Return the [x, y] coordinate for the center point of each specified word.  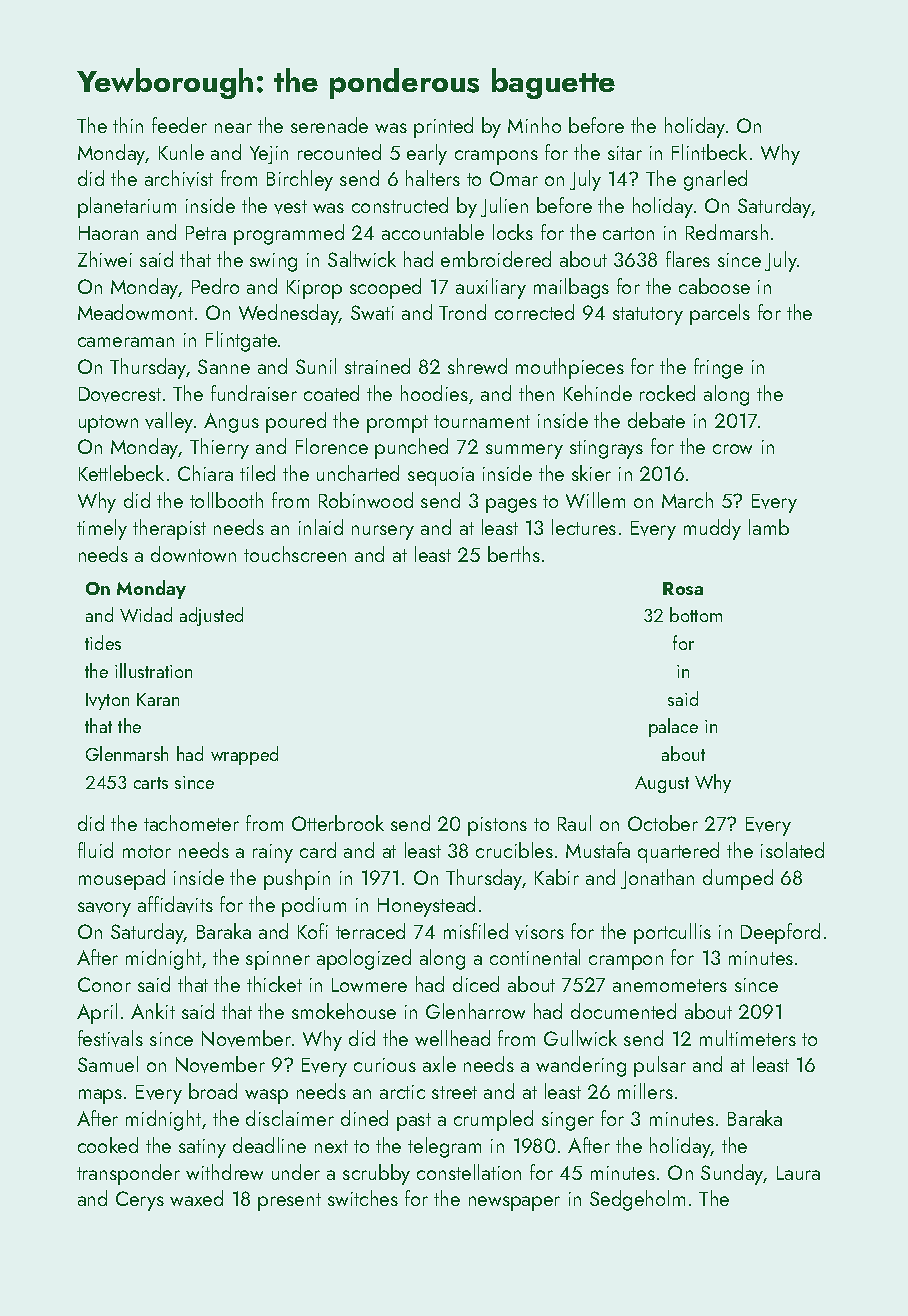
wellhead [452, 1038]
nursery [383, 532]
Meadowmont [135, 312]
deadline [269, 1145]
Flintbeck [709, 152]
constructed [400, 205]
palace [673, 727]
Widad [146, 614]
